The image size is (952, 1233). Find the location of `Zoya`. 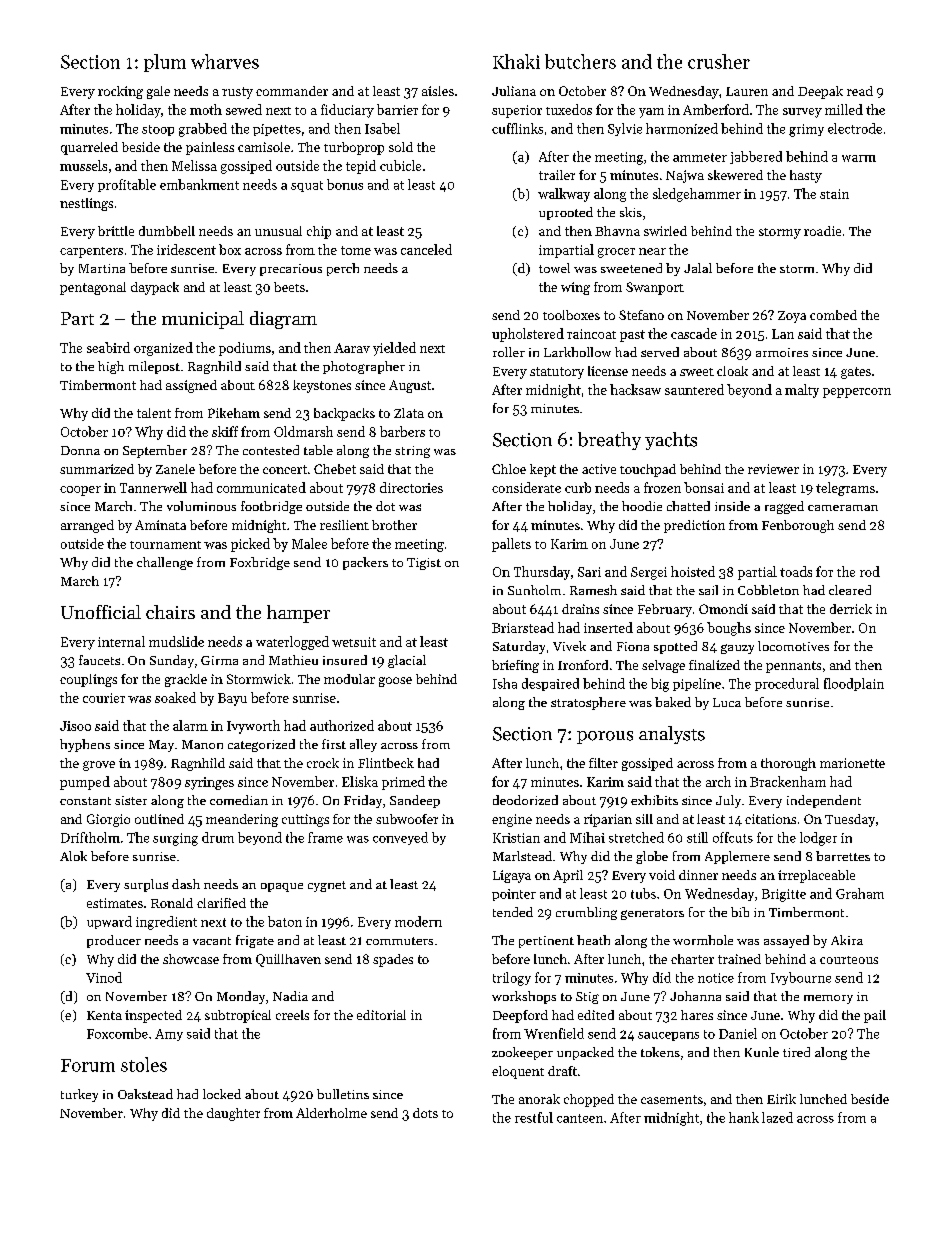

Zoya is located at coordinates (792, 317).
